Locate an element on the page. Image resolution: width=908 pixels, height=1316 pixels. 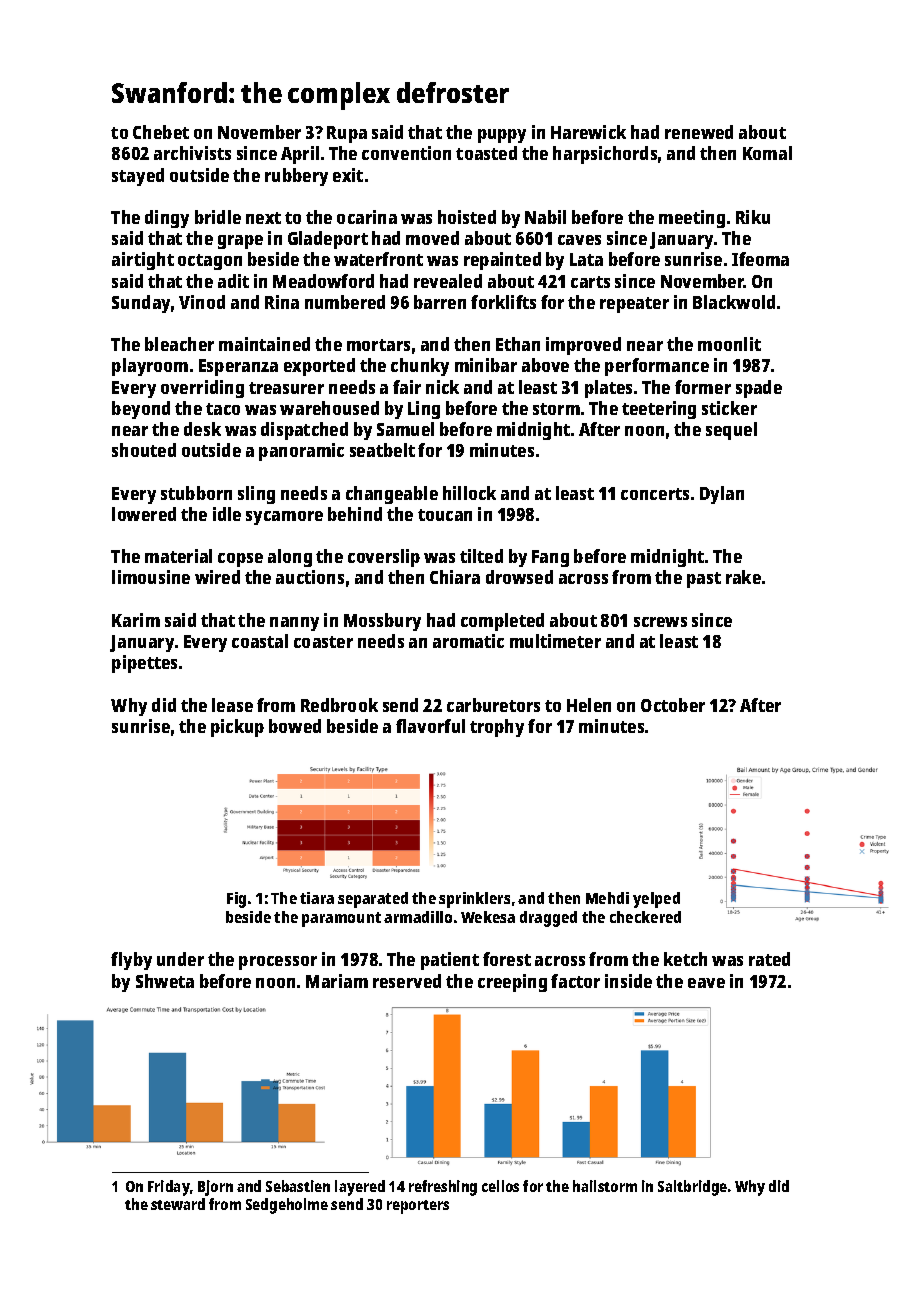
teetering is located at coordinates (659, 410).
